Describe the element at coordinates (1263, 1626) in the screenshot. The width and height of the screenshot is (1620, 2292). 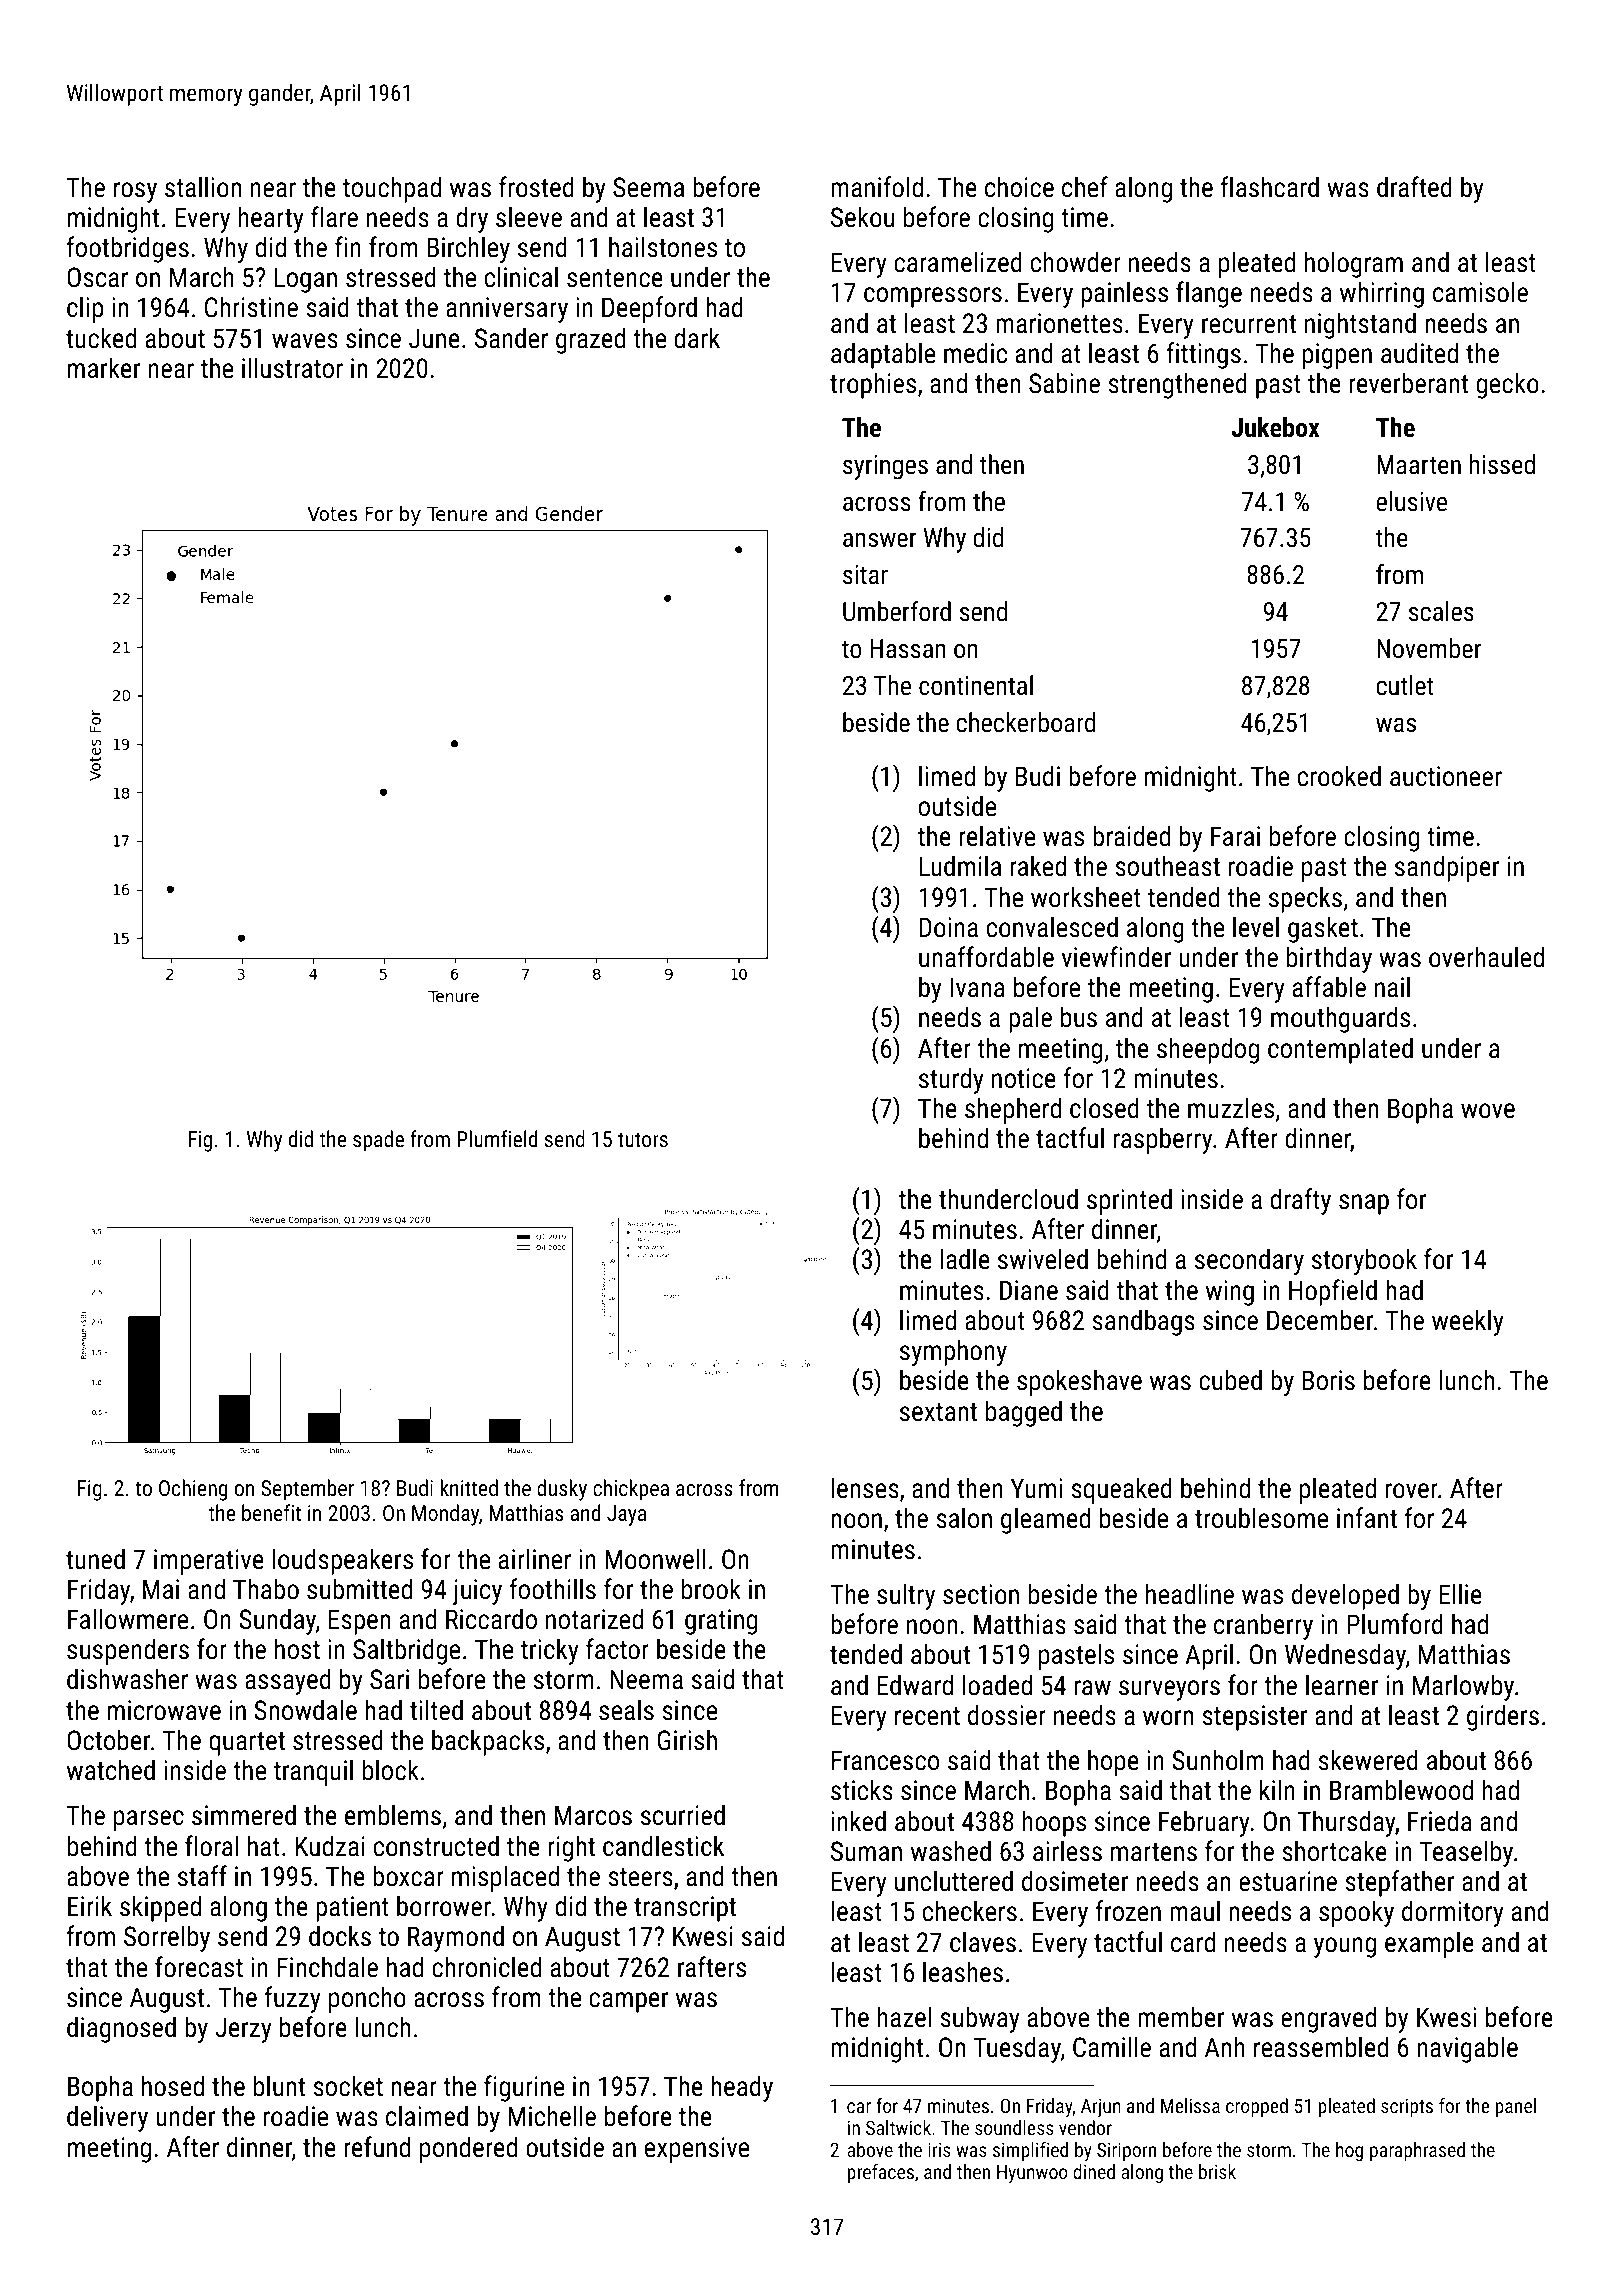
I see `cranberry` at that location.
